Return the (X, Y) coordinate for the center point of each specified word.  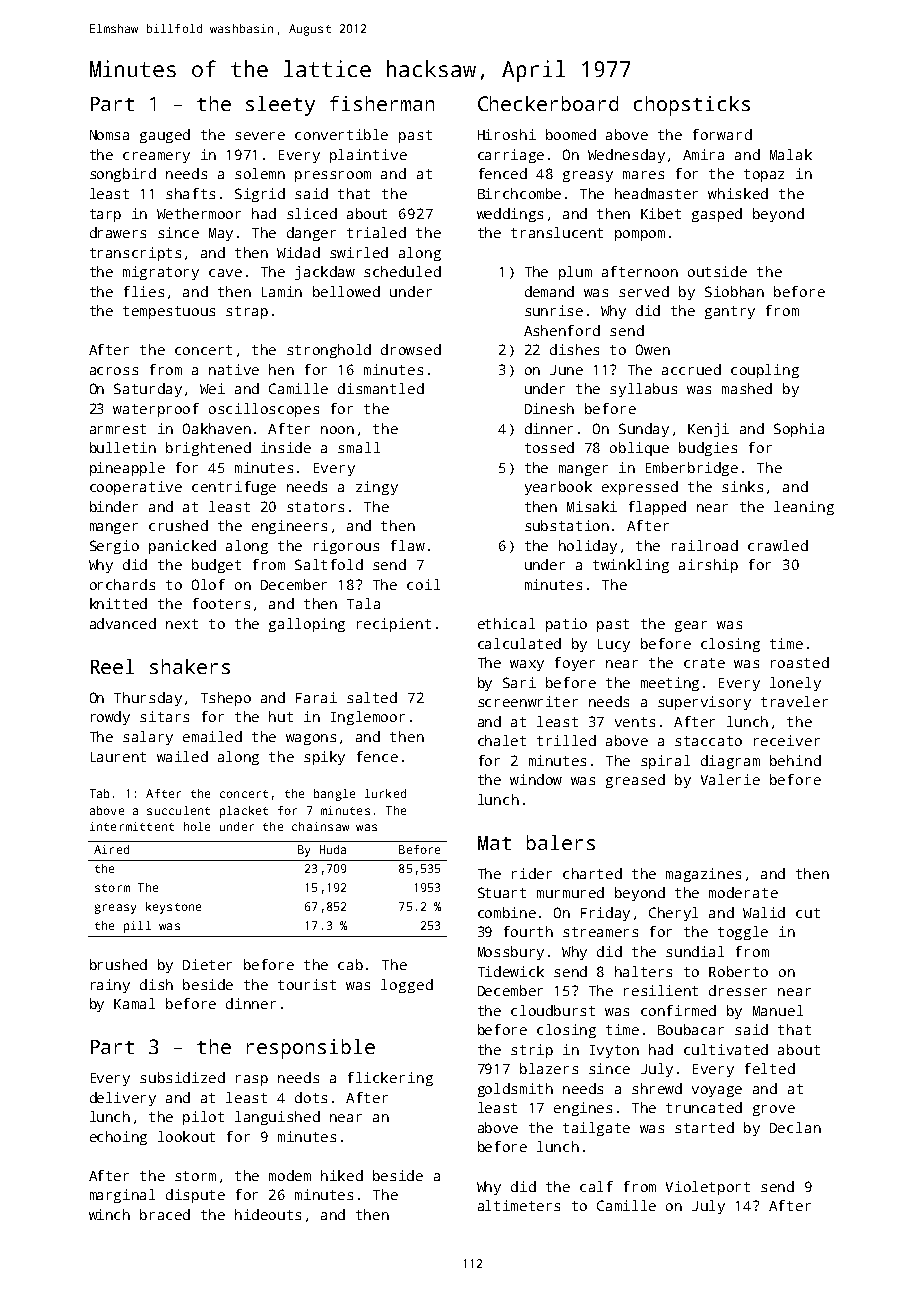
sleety (280, 106)
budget (216, 566)
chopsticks (692, 106)
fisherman (382, 103)
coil (423, 584)
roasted (800, 662)
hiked (342, 1175)
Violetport (708, 1188)
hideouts (268, 1214)
